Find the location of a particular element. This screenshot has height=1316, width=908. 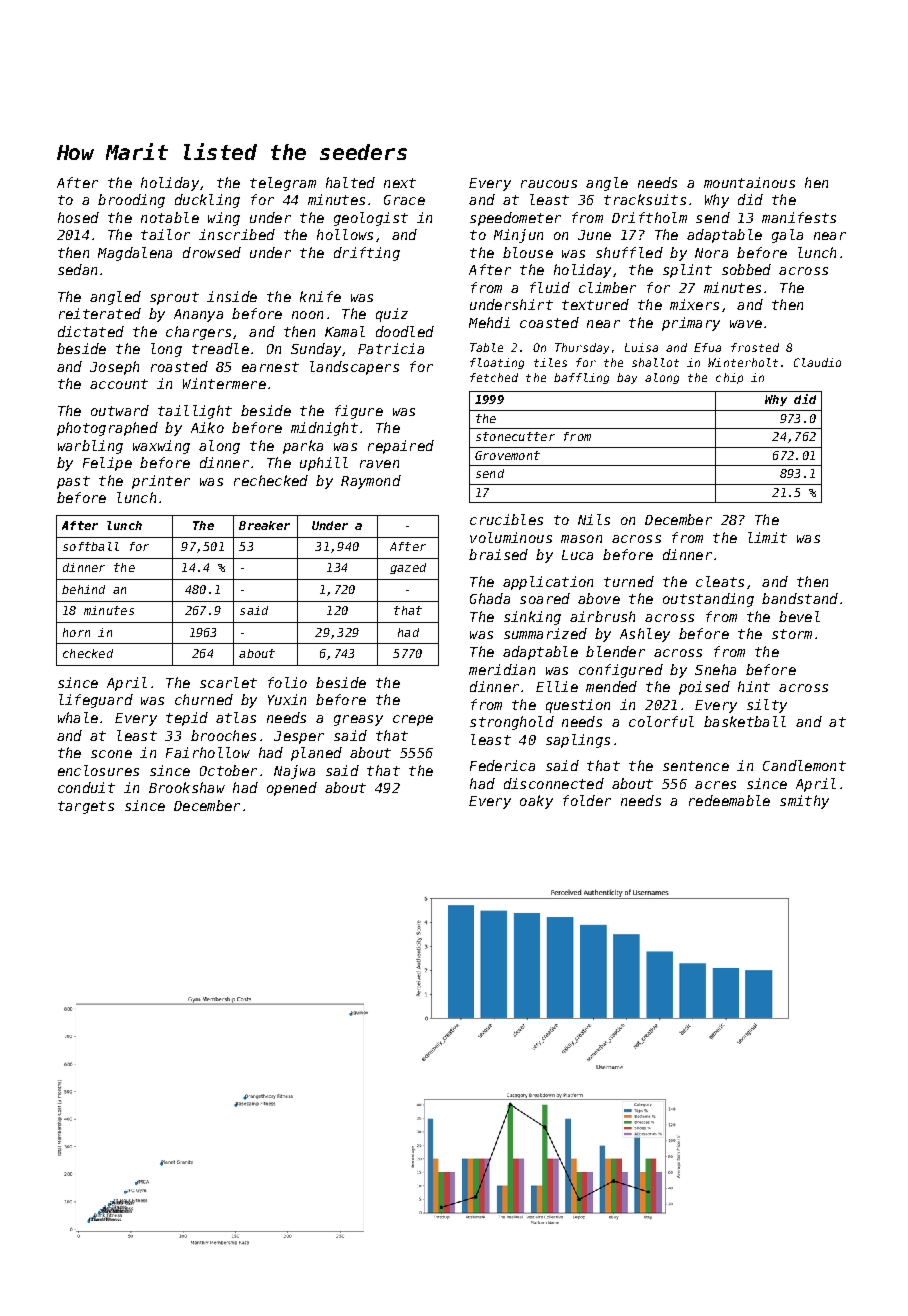

hosed is located at coordinates (78, 217).
